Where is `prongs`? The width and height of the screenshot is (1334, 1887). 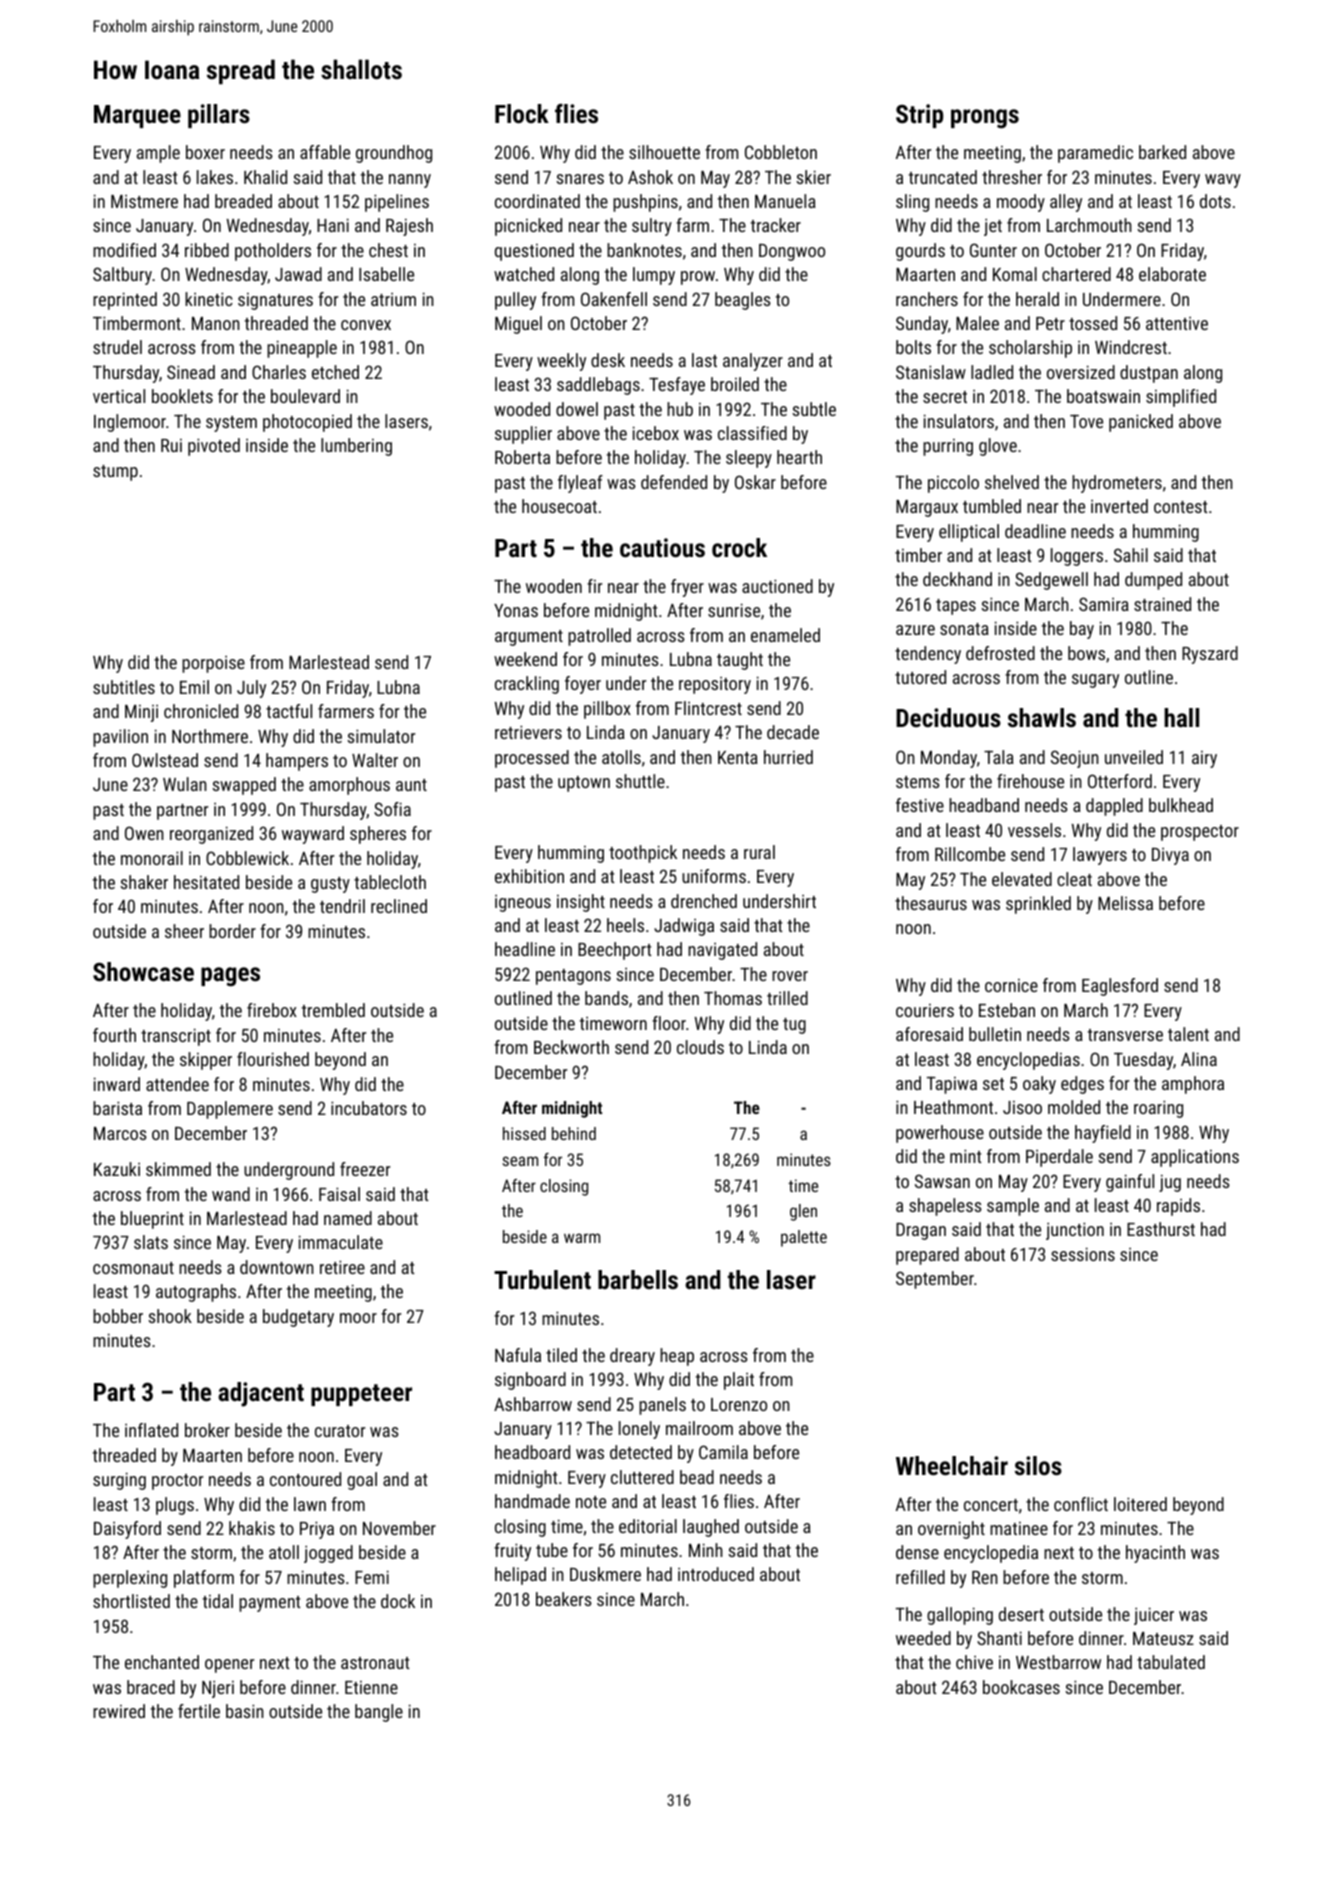
prongs is located at coordinates (985, 119).
